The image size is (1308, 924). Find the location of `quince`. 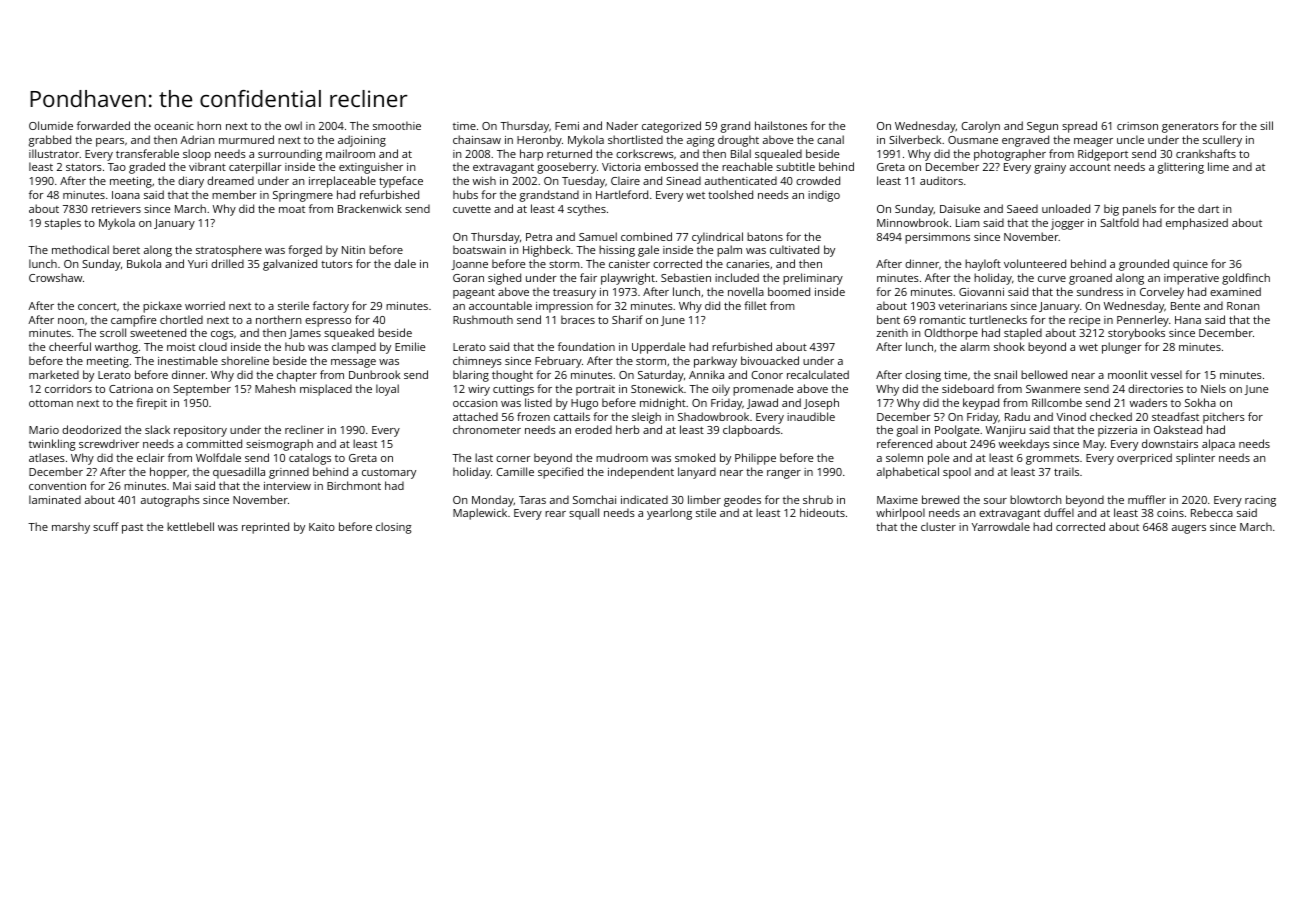

quince is located at coordinates (1190, 265).
